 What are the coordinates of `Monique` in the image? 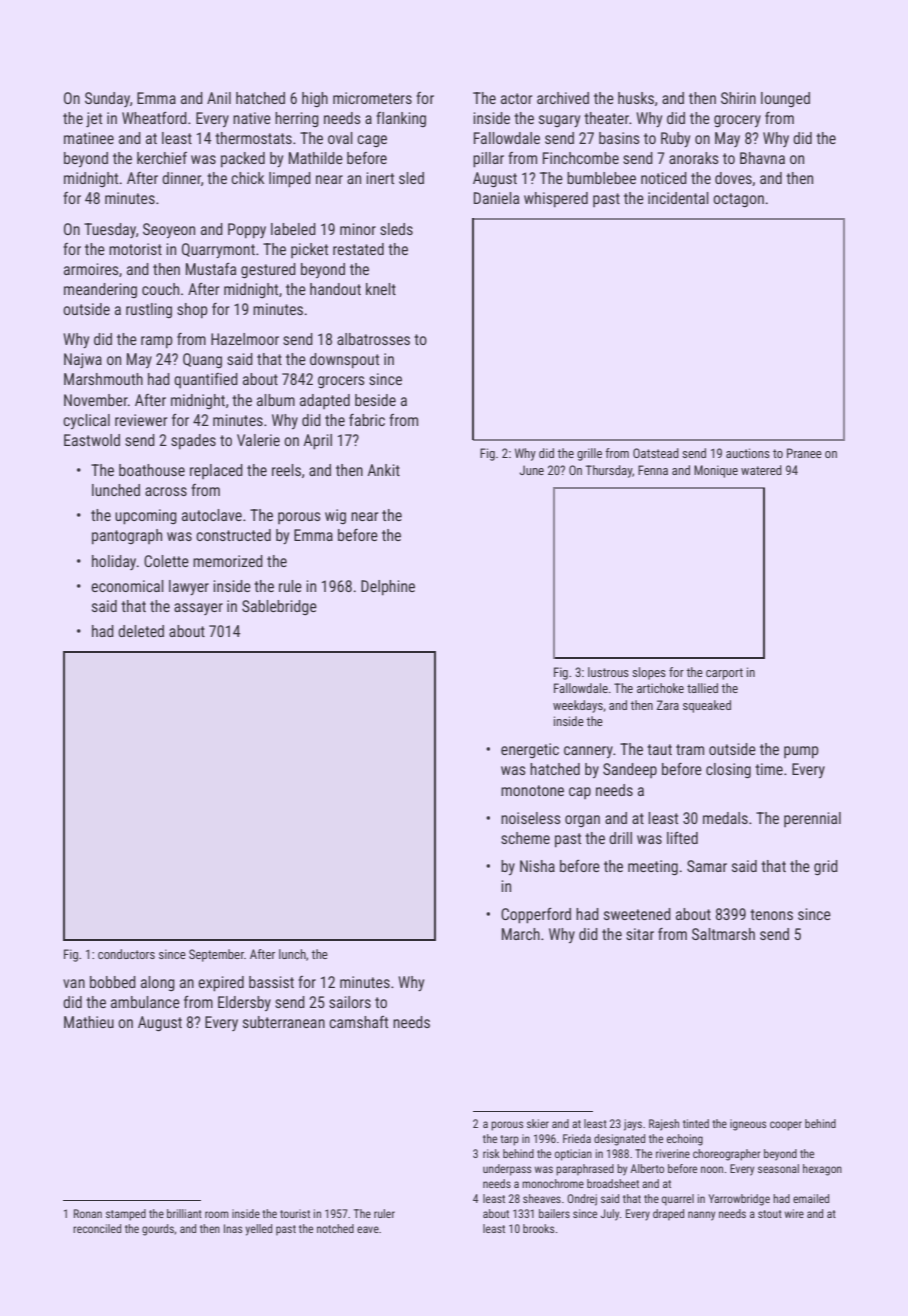 It's located at (716, 471).
